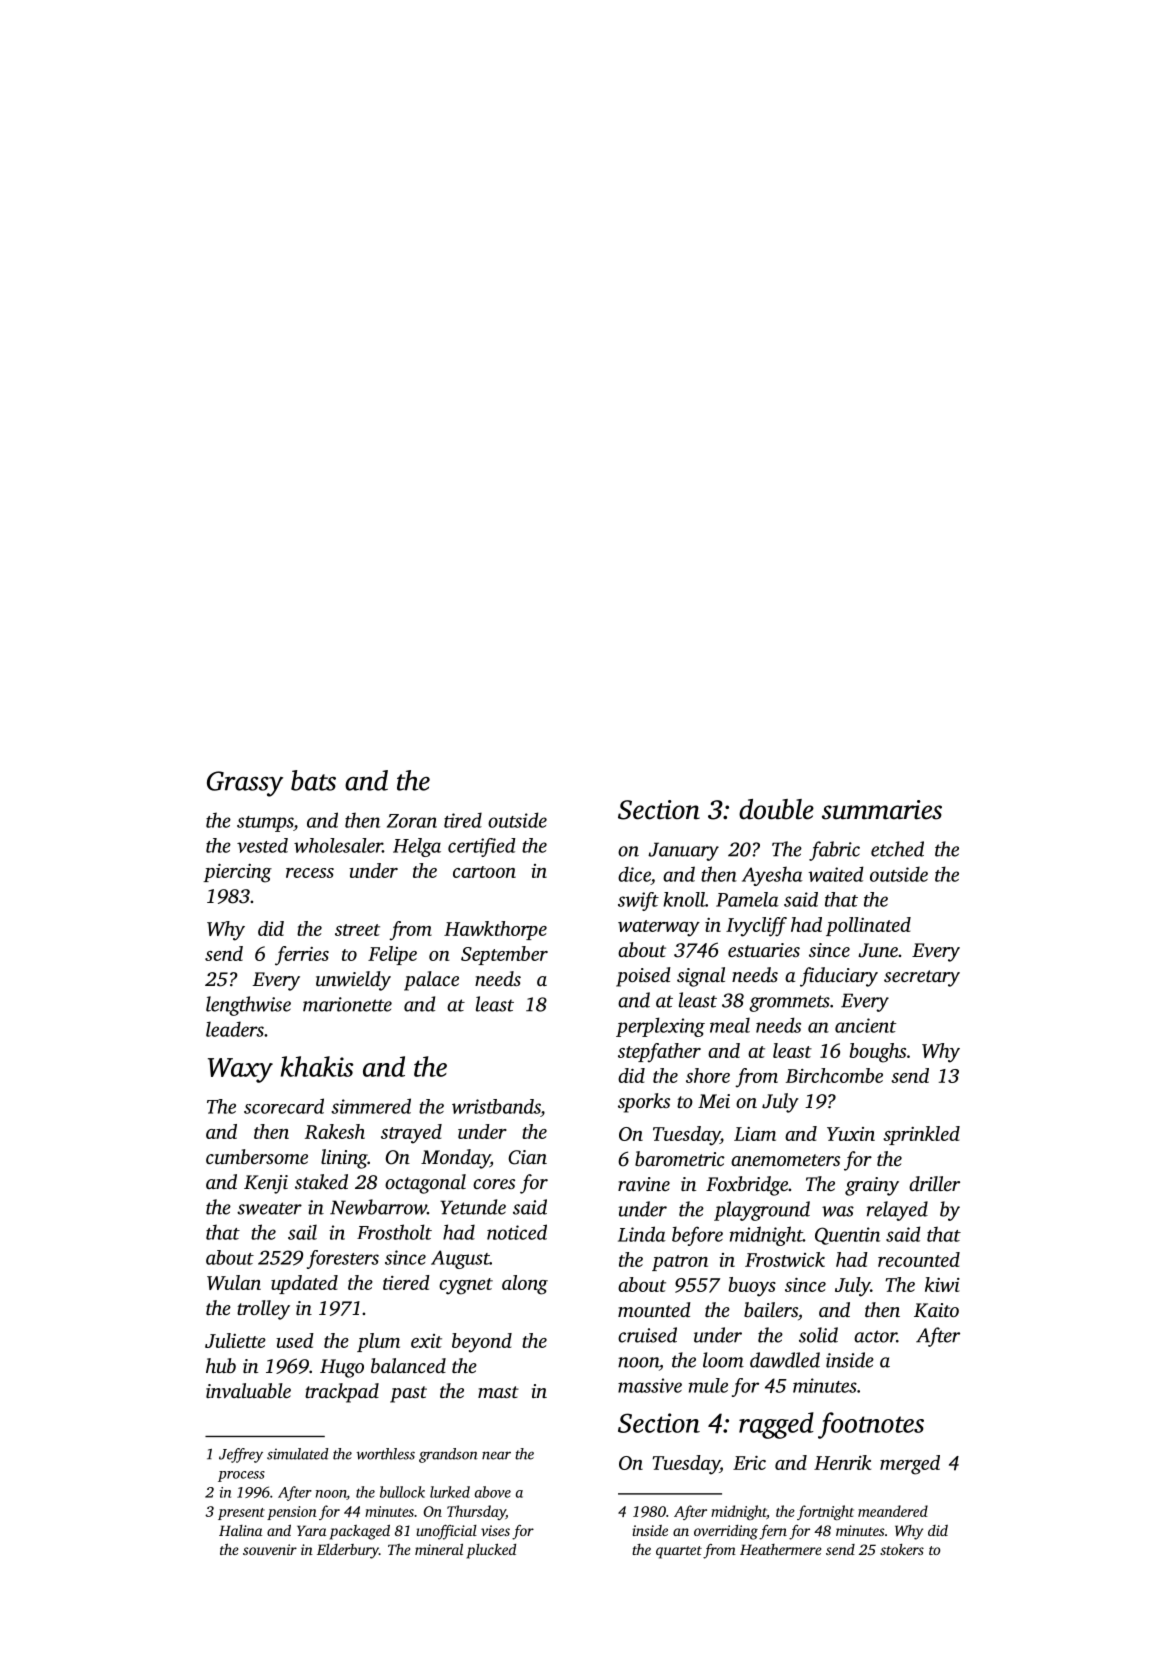 This image has width=1165, height=1654. What do you see at coordinates (942, 1284) in the image?
I see `kiwi` at bounding box center [942, 1284].
